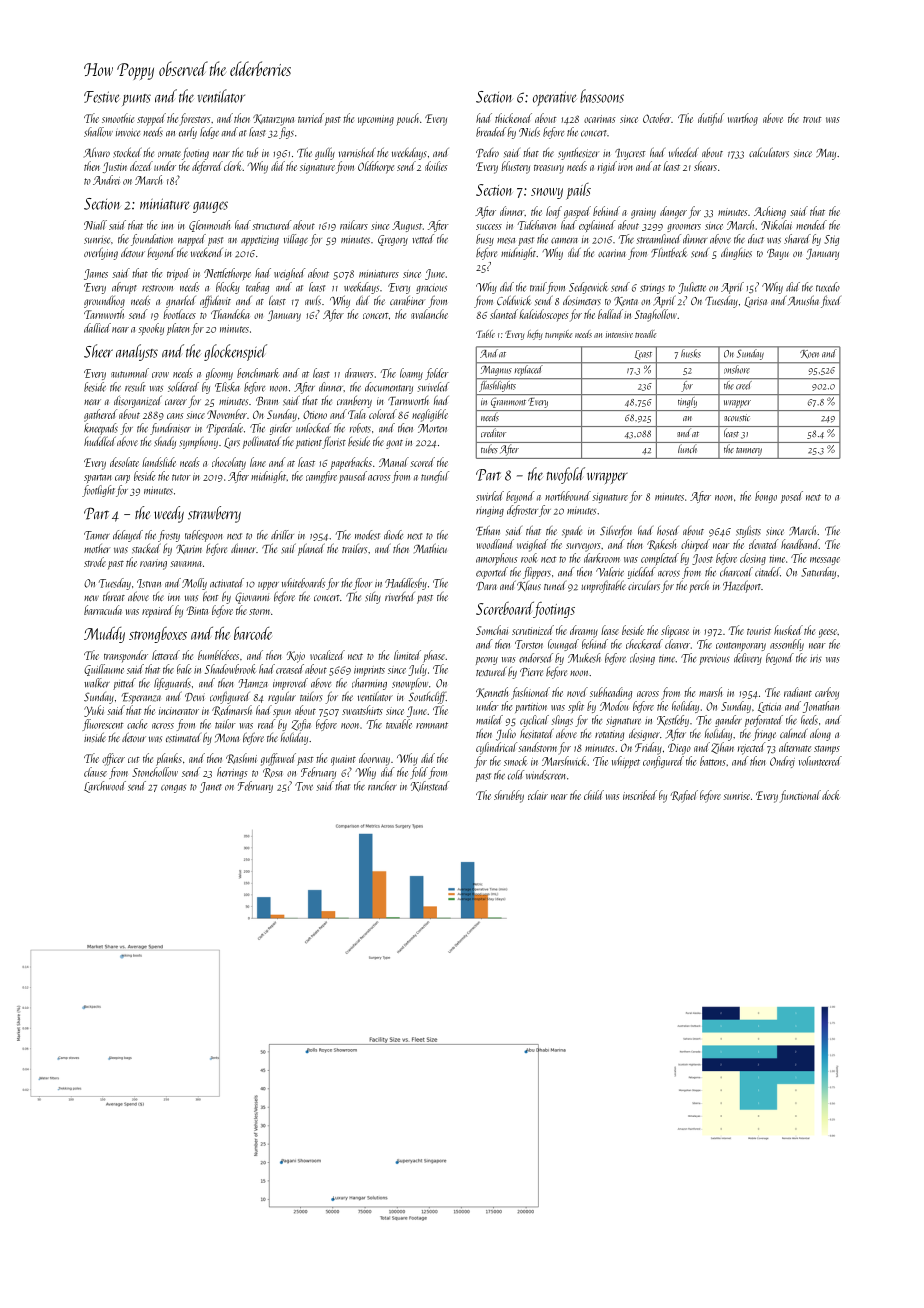 This screenshot has width=924, height=1308. I want to click on punts, so click(136, 100).
